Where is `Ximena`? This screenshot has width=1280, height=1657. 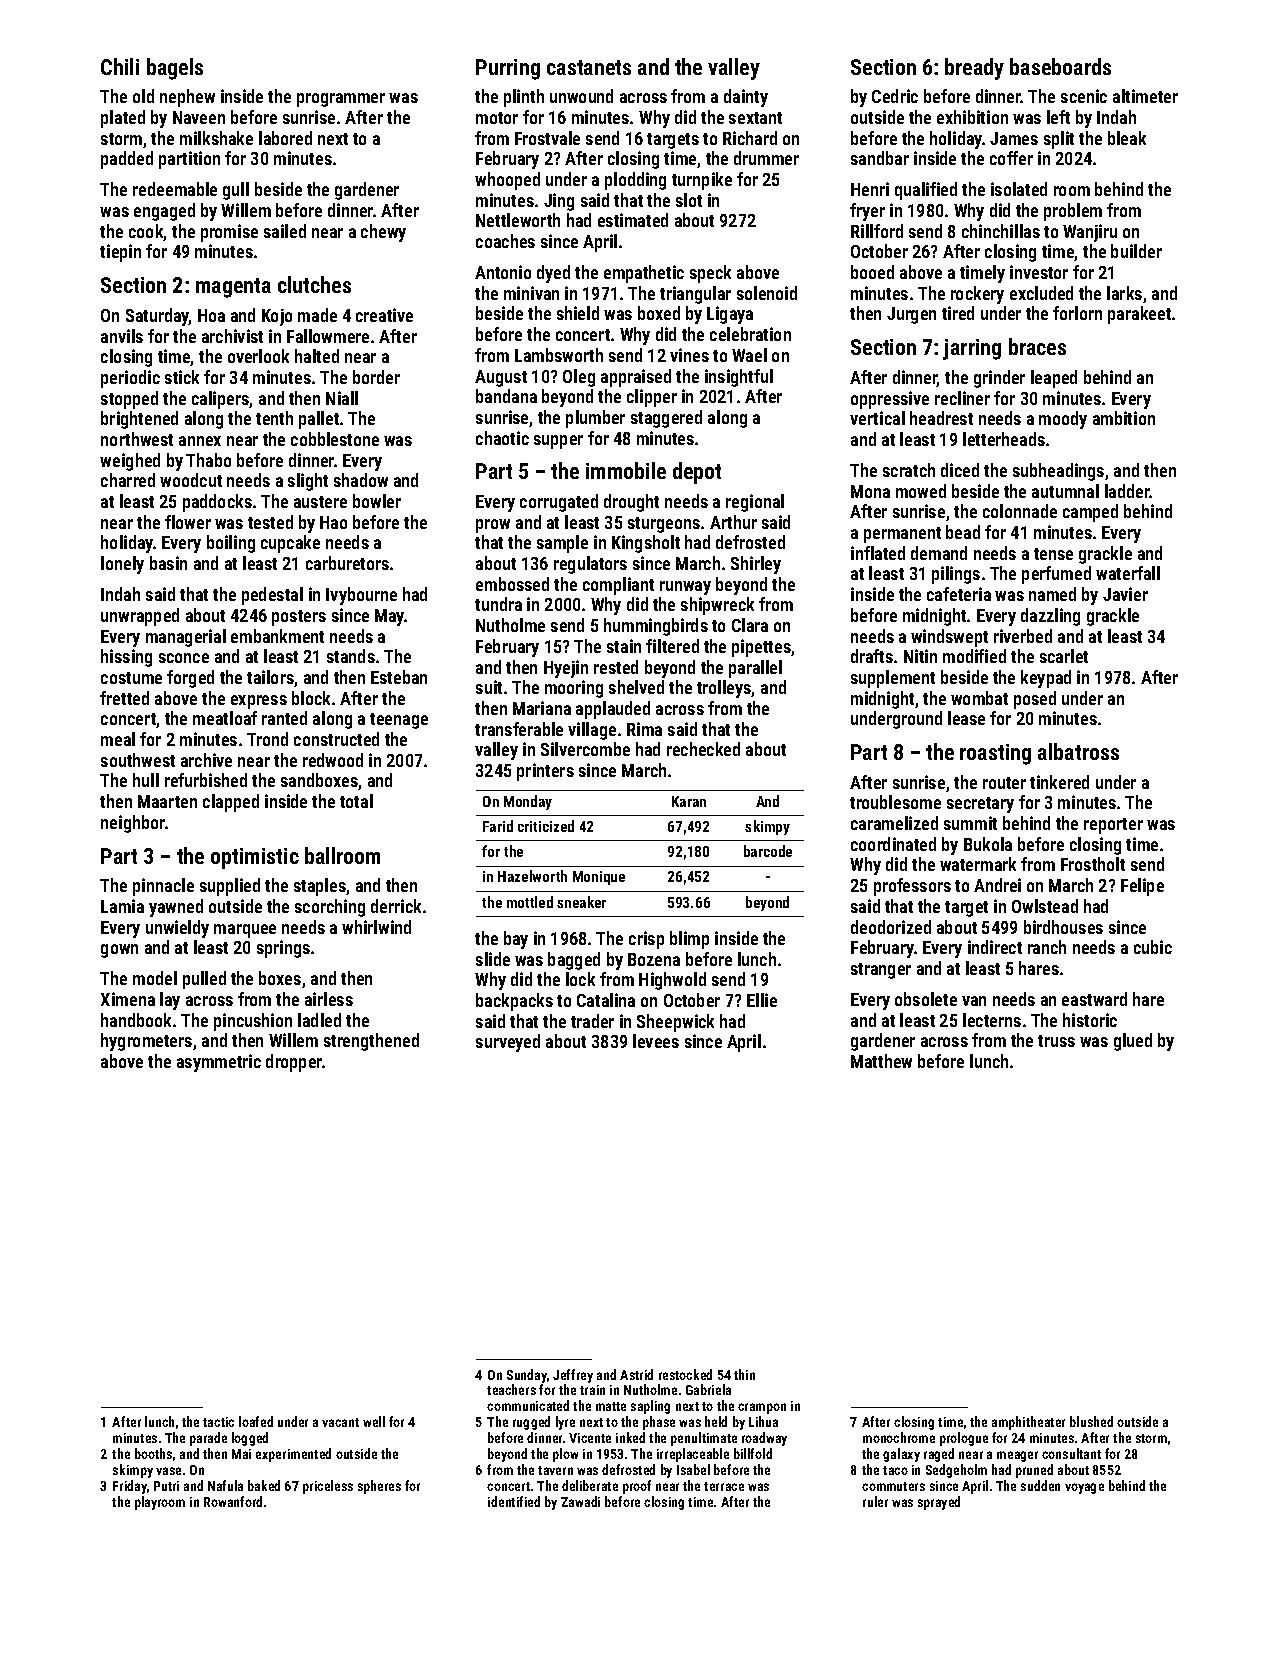 Ximena is located at coordinates (128, 999).
